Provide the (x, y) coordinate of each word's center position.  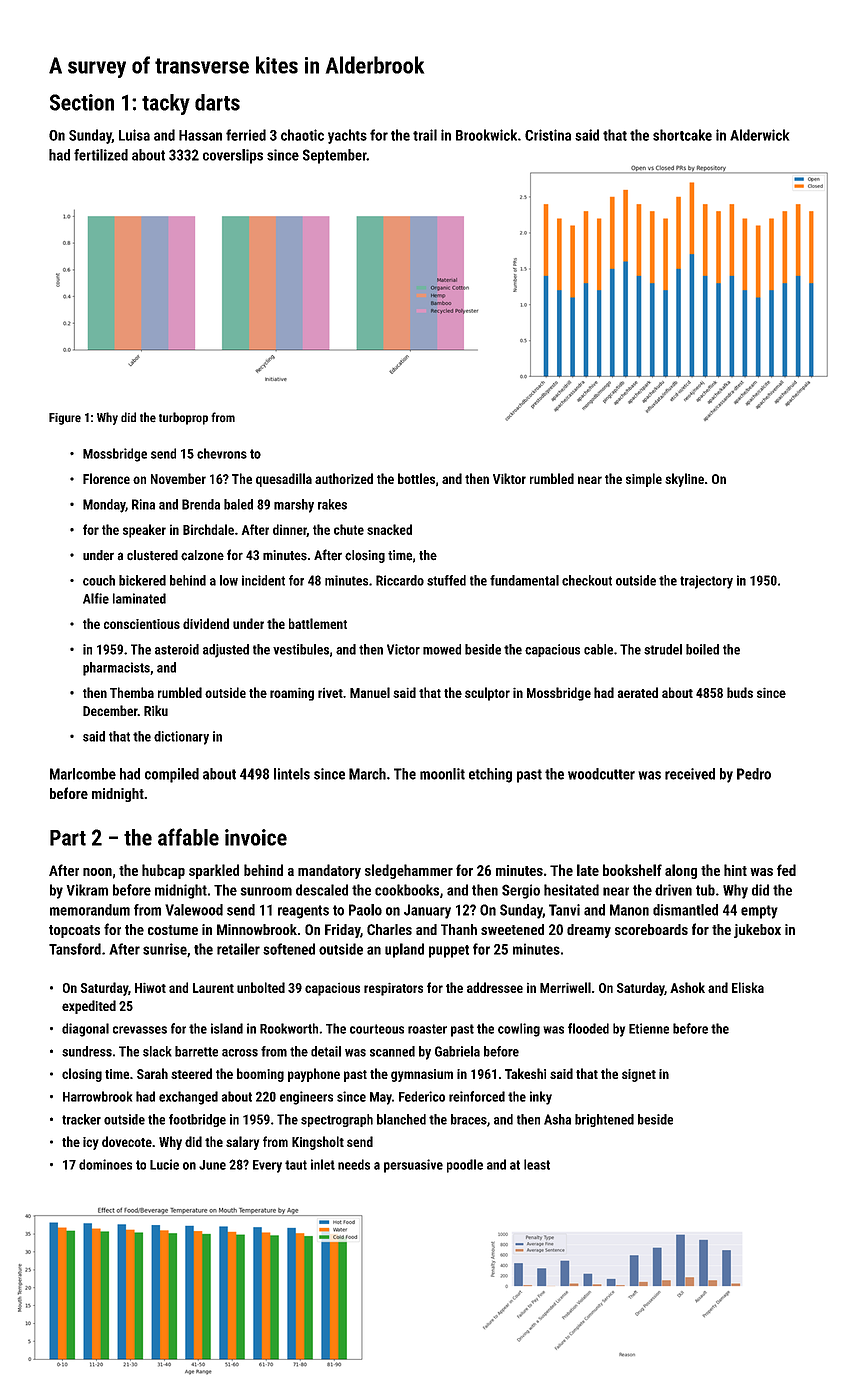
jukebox (757, 931)
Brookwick (486, 135)
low (229, 580)
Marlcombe (83, 774)
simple (644, 480)
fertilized (101, 155)
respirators (393, 989)
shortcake (682, 135)
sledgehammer (409, 871)
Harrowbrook (97, 1096)
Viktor (509, 478)
